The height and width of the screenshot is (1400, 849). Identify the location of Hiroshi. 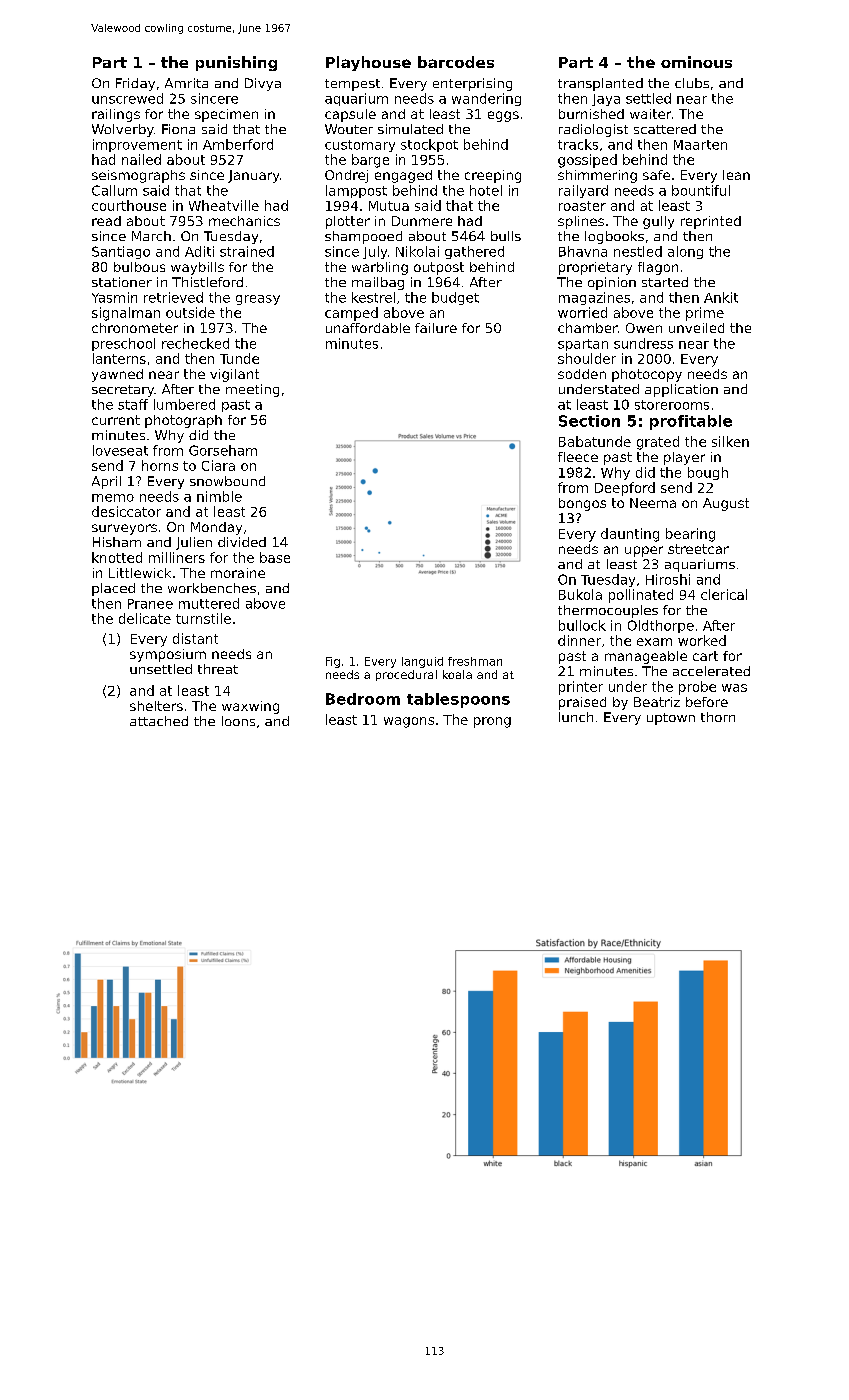
(668, 579).
